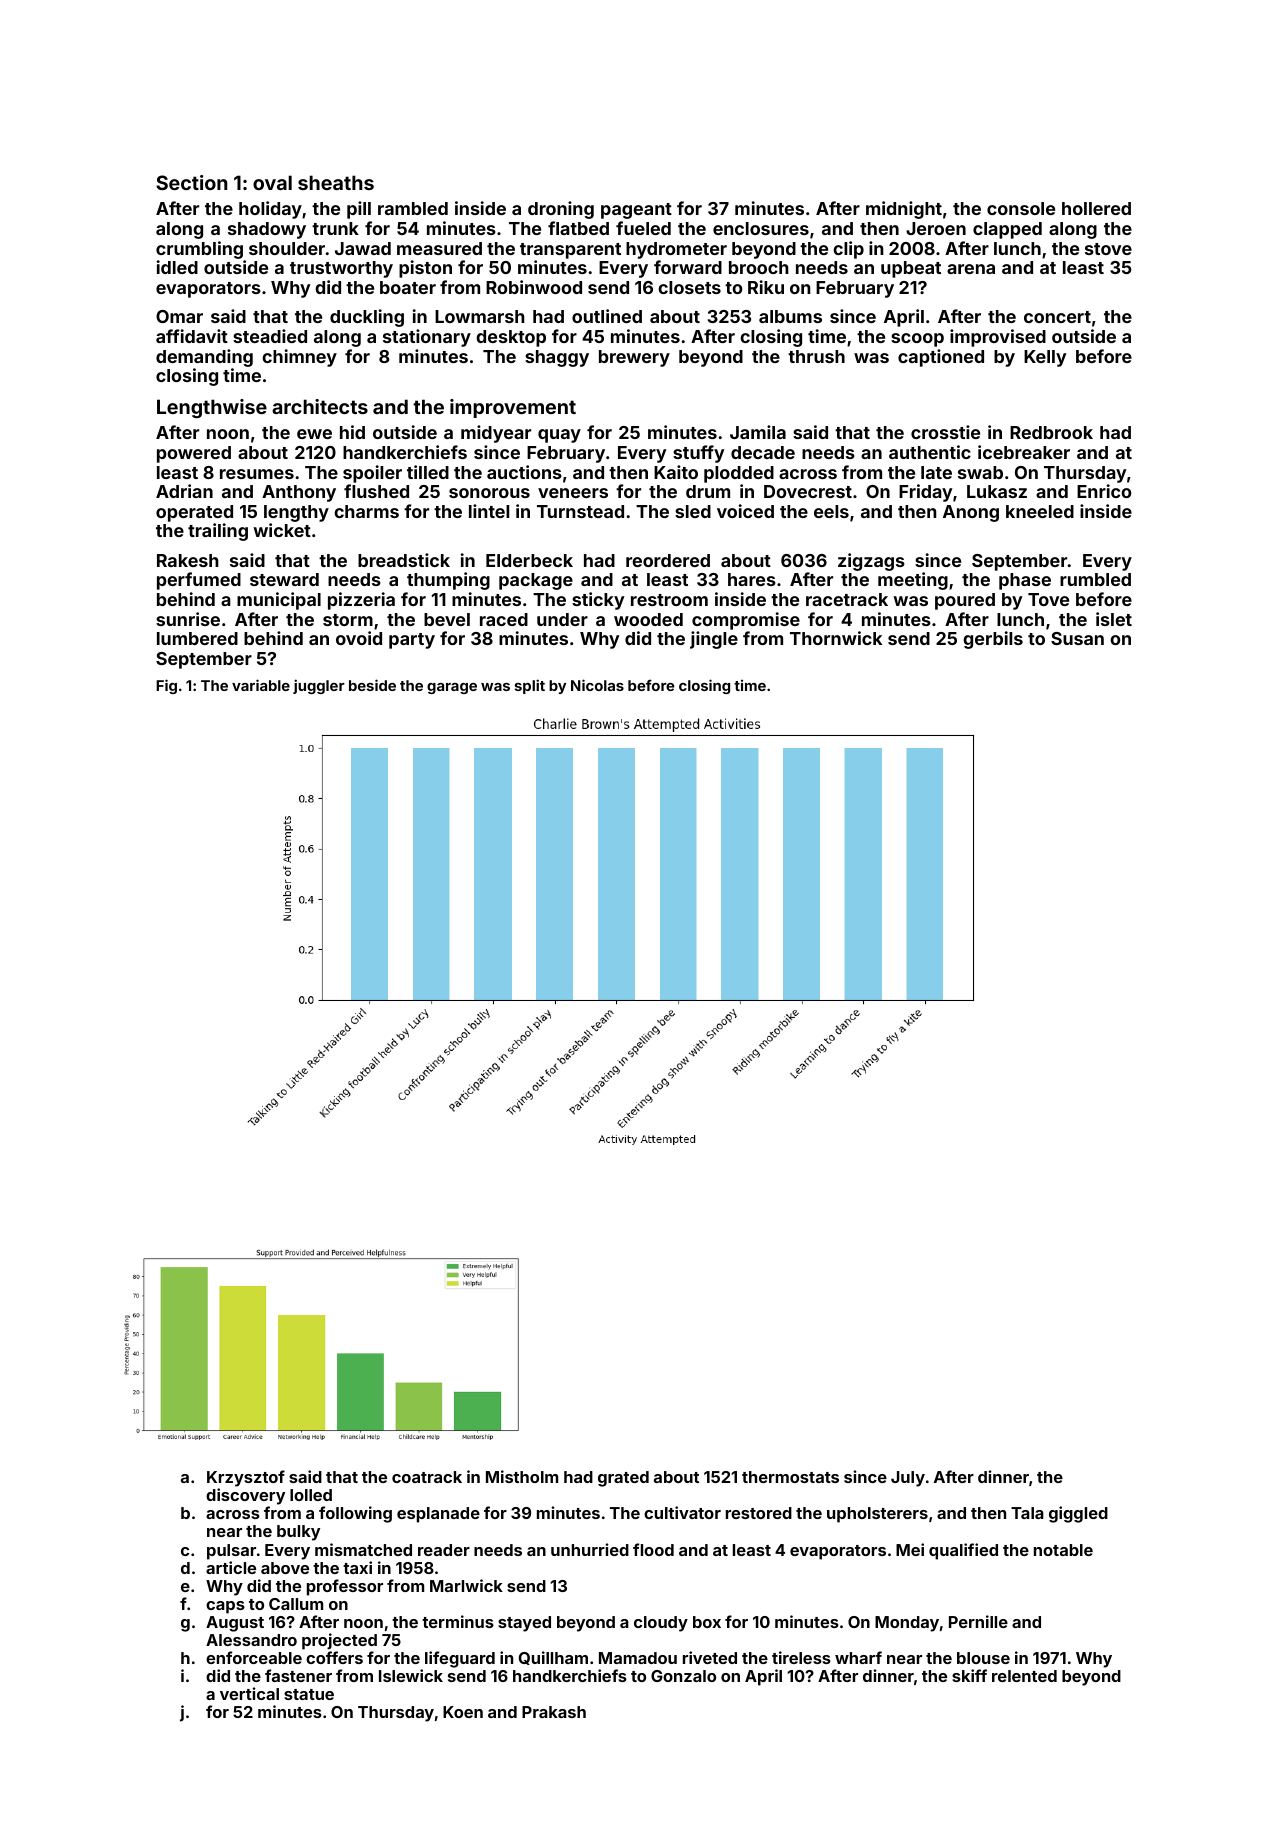  What do you see at coordinates (965, 601) in the screenshot?
I see `poured` at bounding box center [965, 601].
